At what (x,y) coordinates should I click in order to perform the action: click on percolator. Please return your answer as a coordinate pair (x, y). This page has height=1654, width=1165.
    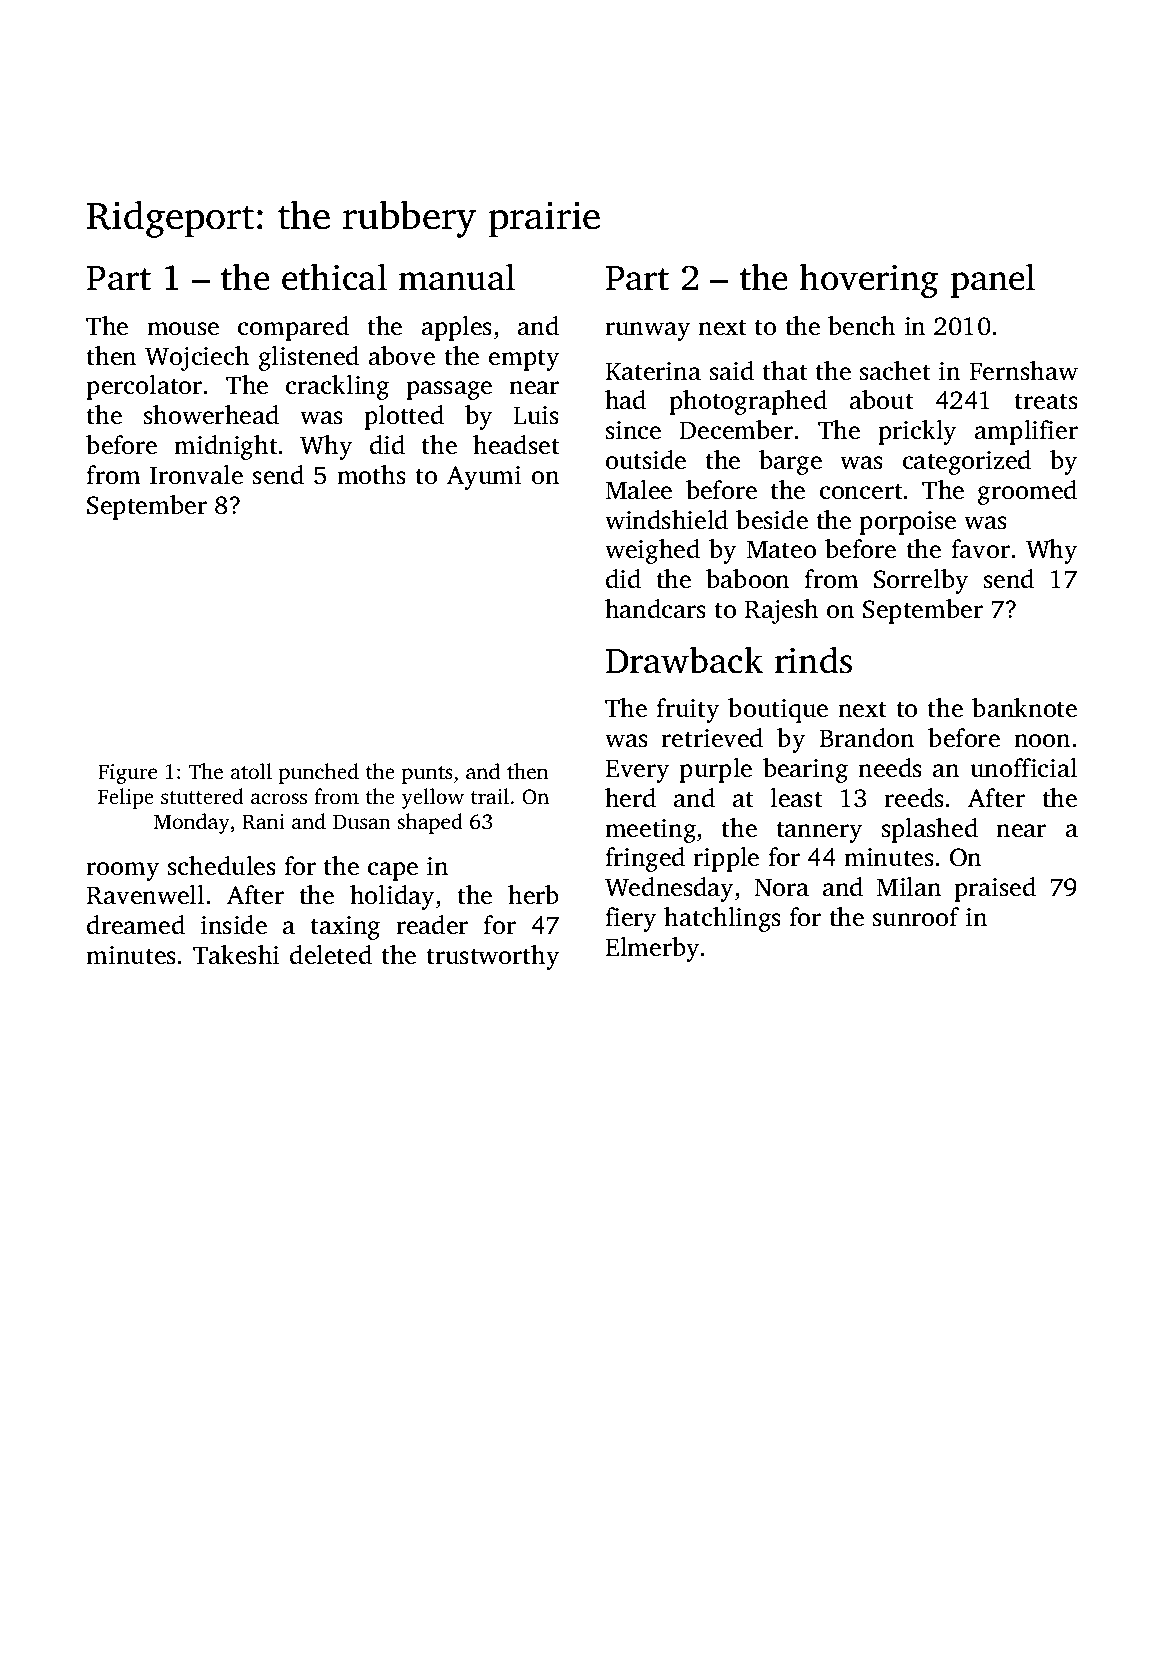
    Looking at the image, I should click on (145, 387).
